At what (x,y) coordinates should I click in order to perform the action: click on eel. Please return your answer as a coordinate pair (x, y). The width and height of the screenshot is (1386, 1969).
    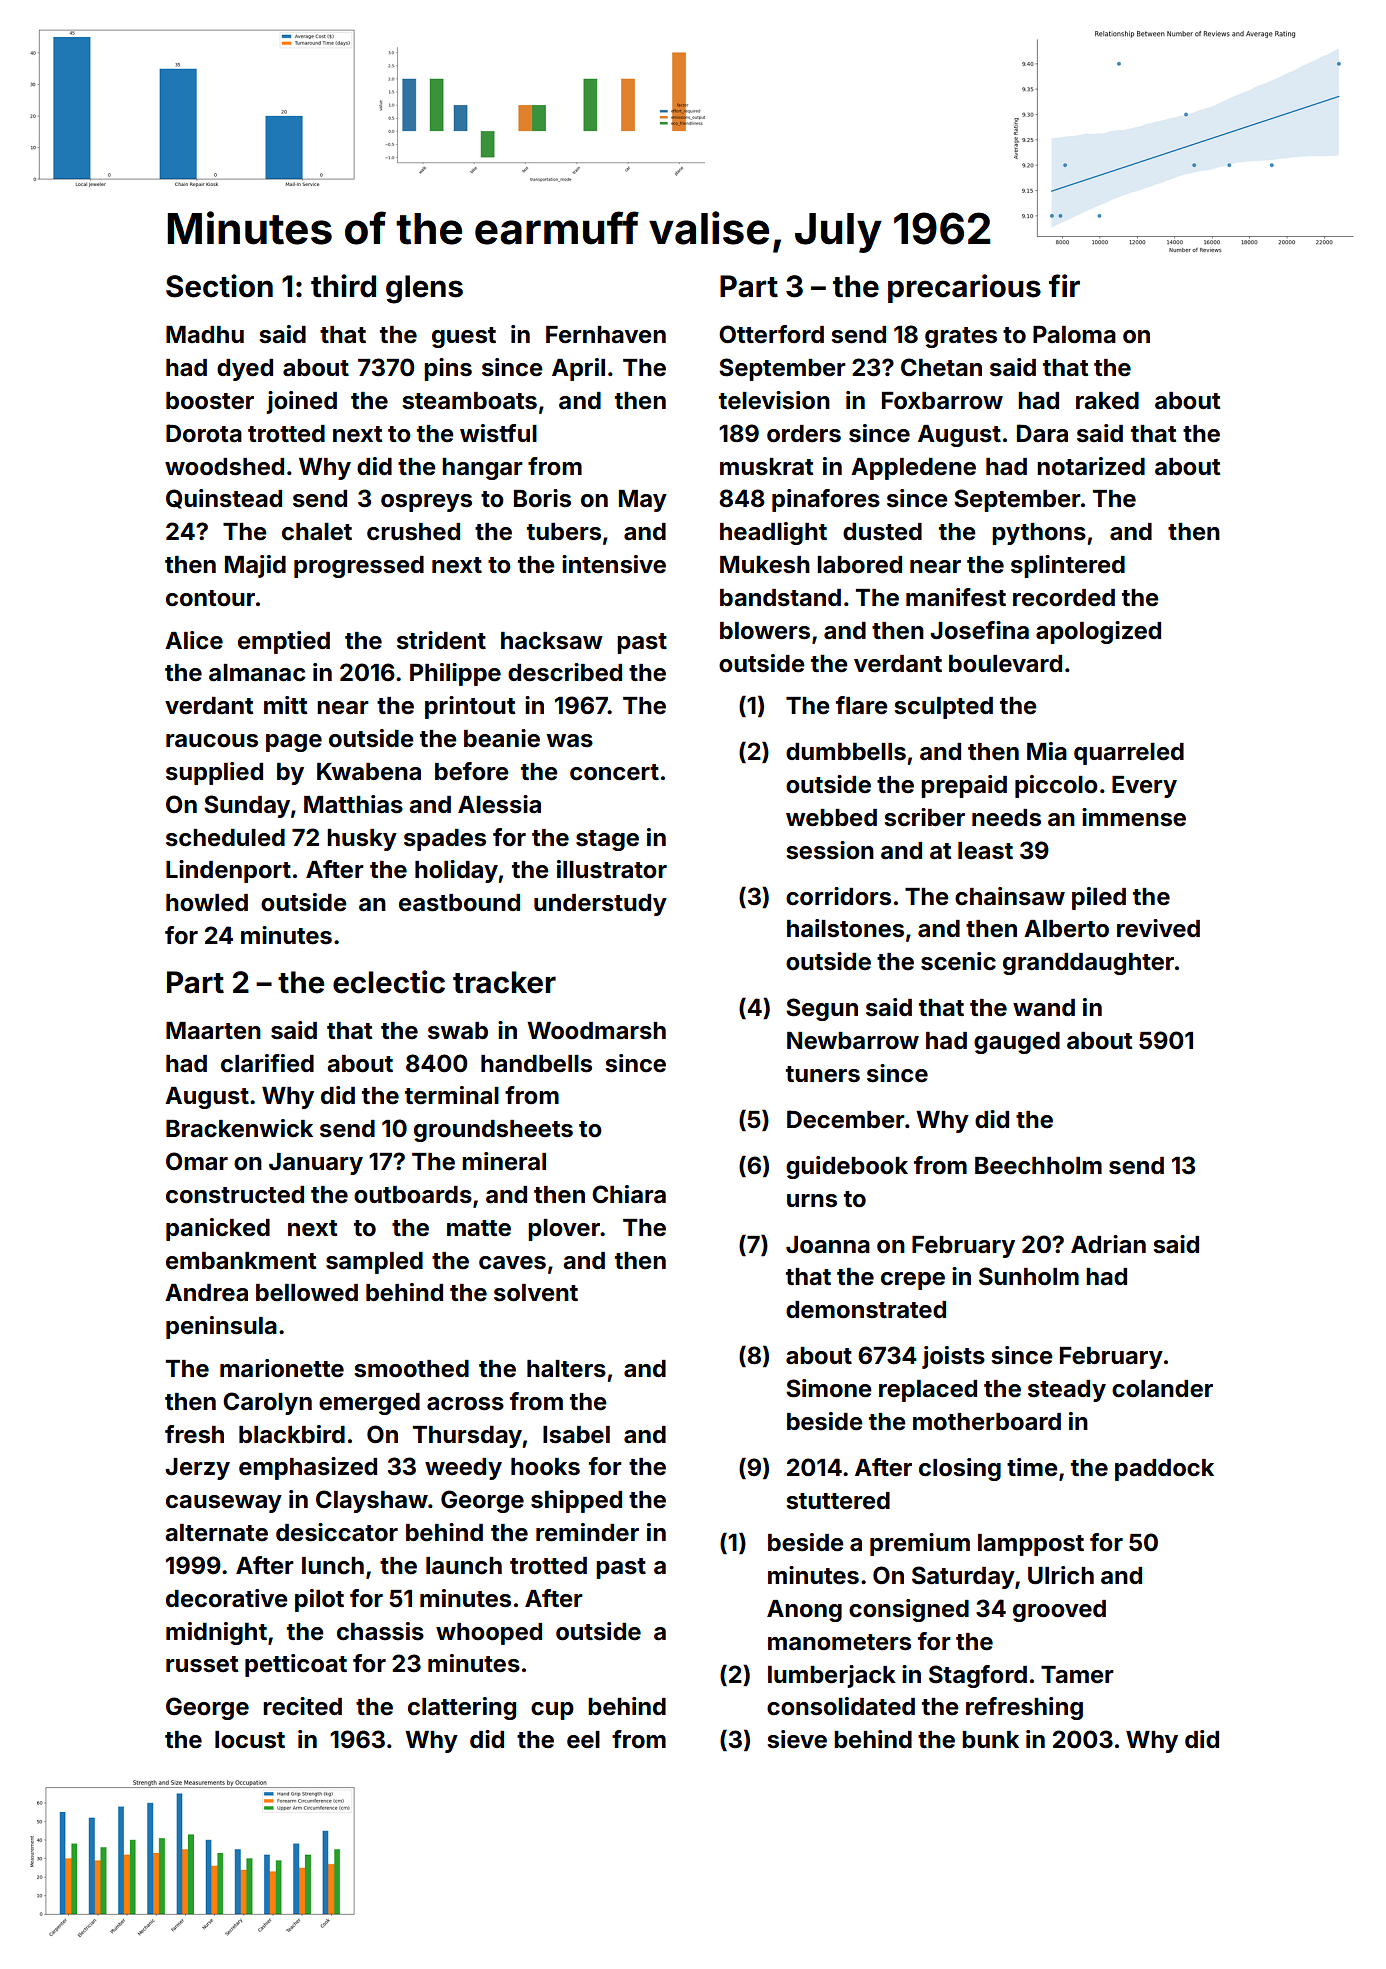
    Looking at the image, I should click on (583, 1740).
